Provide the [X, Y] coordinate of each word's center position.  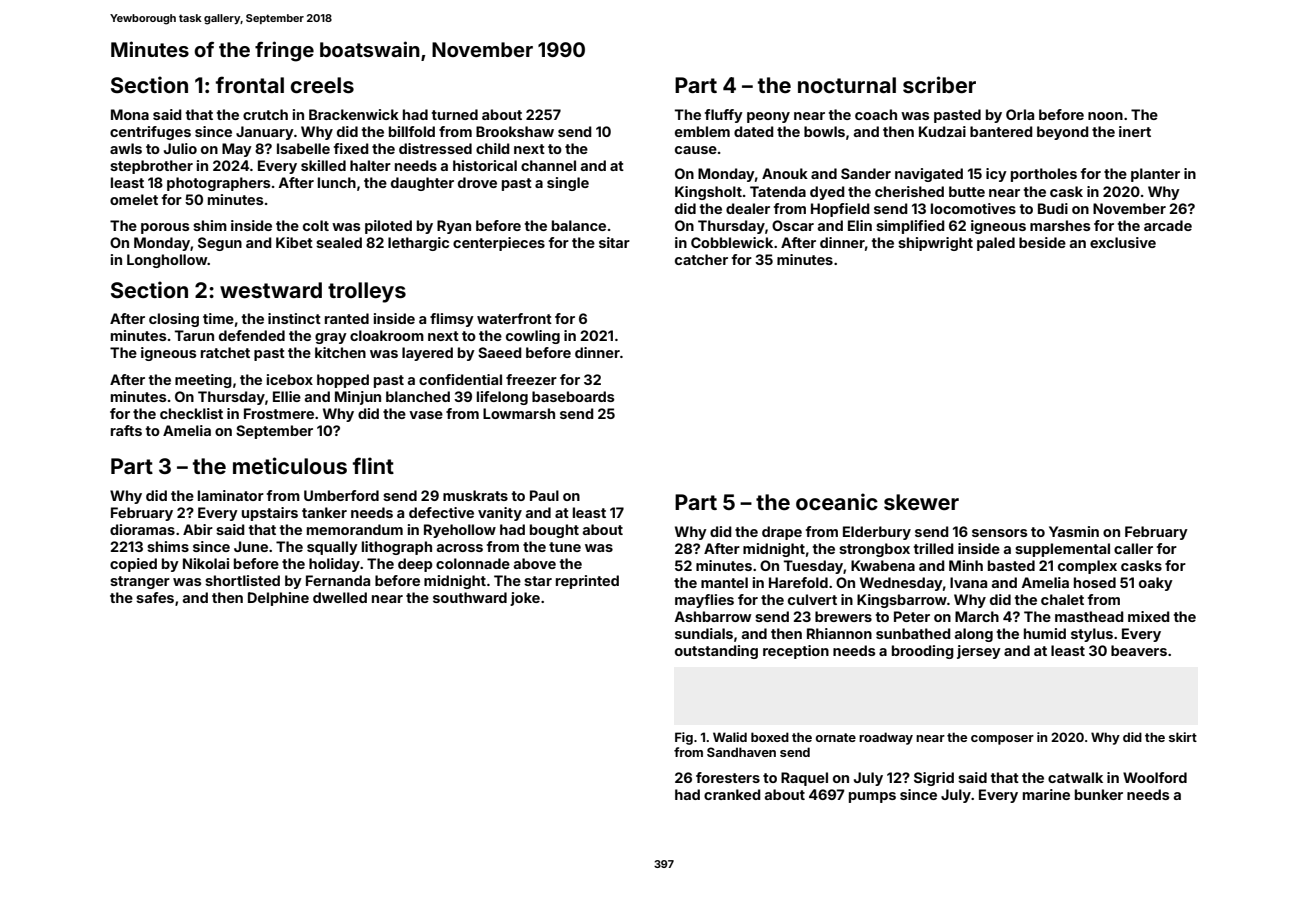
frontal [250, 84]
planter [1155, 175]
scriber [939, 84]
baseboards [573, 396]
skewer [921, 502]
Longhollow [167, 261]
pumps [872, 797]
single [568, 184]
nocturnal [847, 85]
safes [155, 597]
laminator [231, 495]
